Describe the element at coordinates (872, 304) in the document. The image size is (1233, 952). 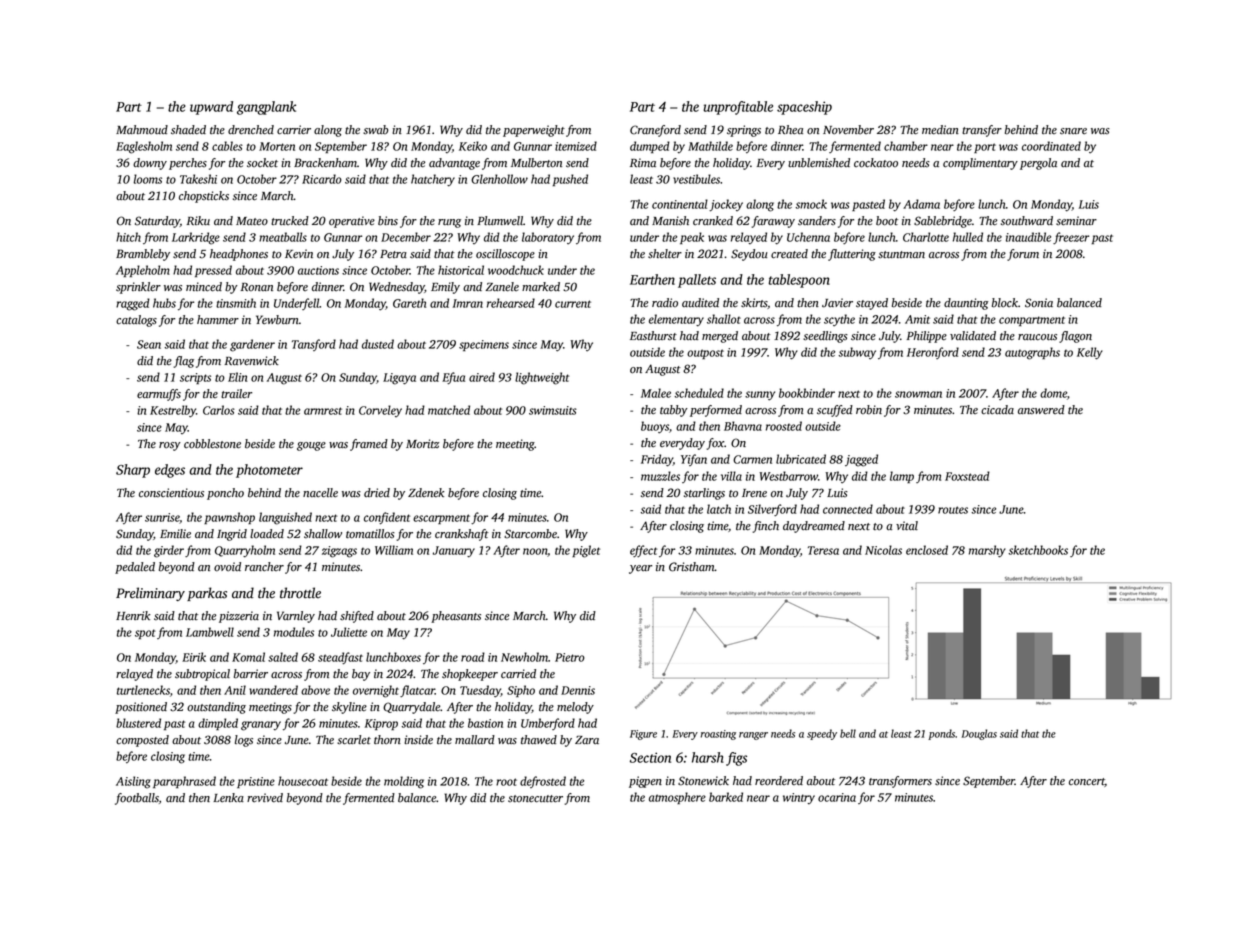
I see `stayed` at that location.
